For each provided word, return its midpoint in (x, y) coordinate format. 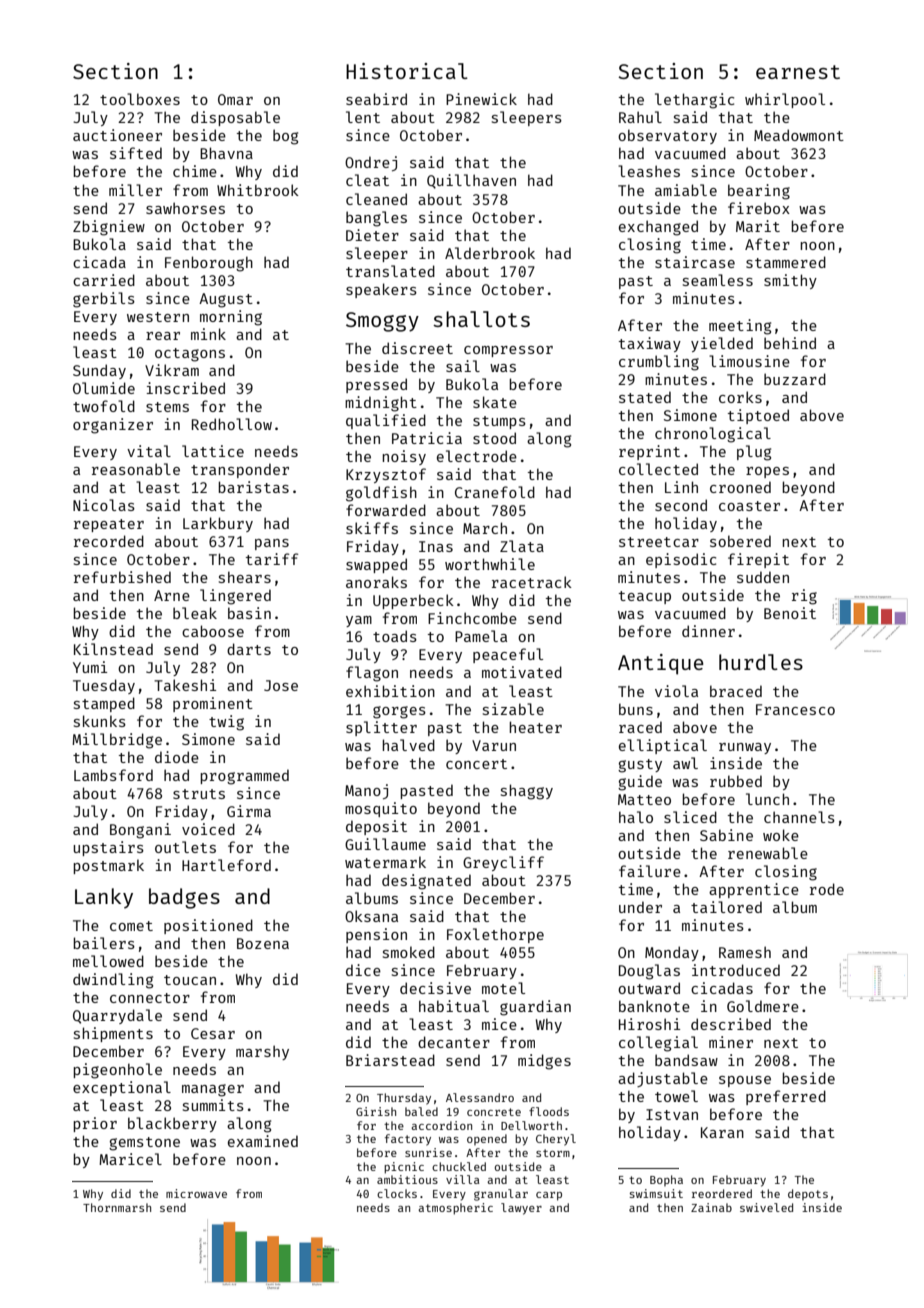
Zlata (522, 546)
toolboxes (140, 99)
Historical (407, 71)
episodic (681, 560)
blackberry (172, 1124)
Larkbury (218, 524)
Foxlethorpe (495, 935)
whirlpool (785, 100)
